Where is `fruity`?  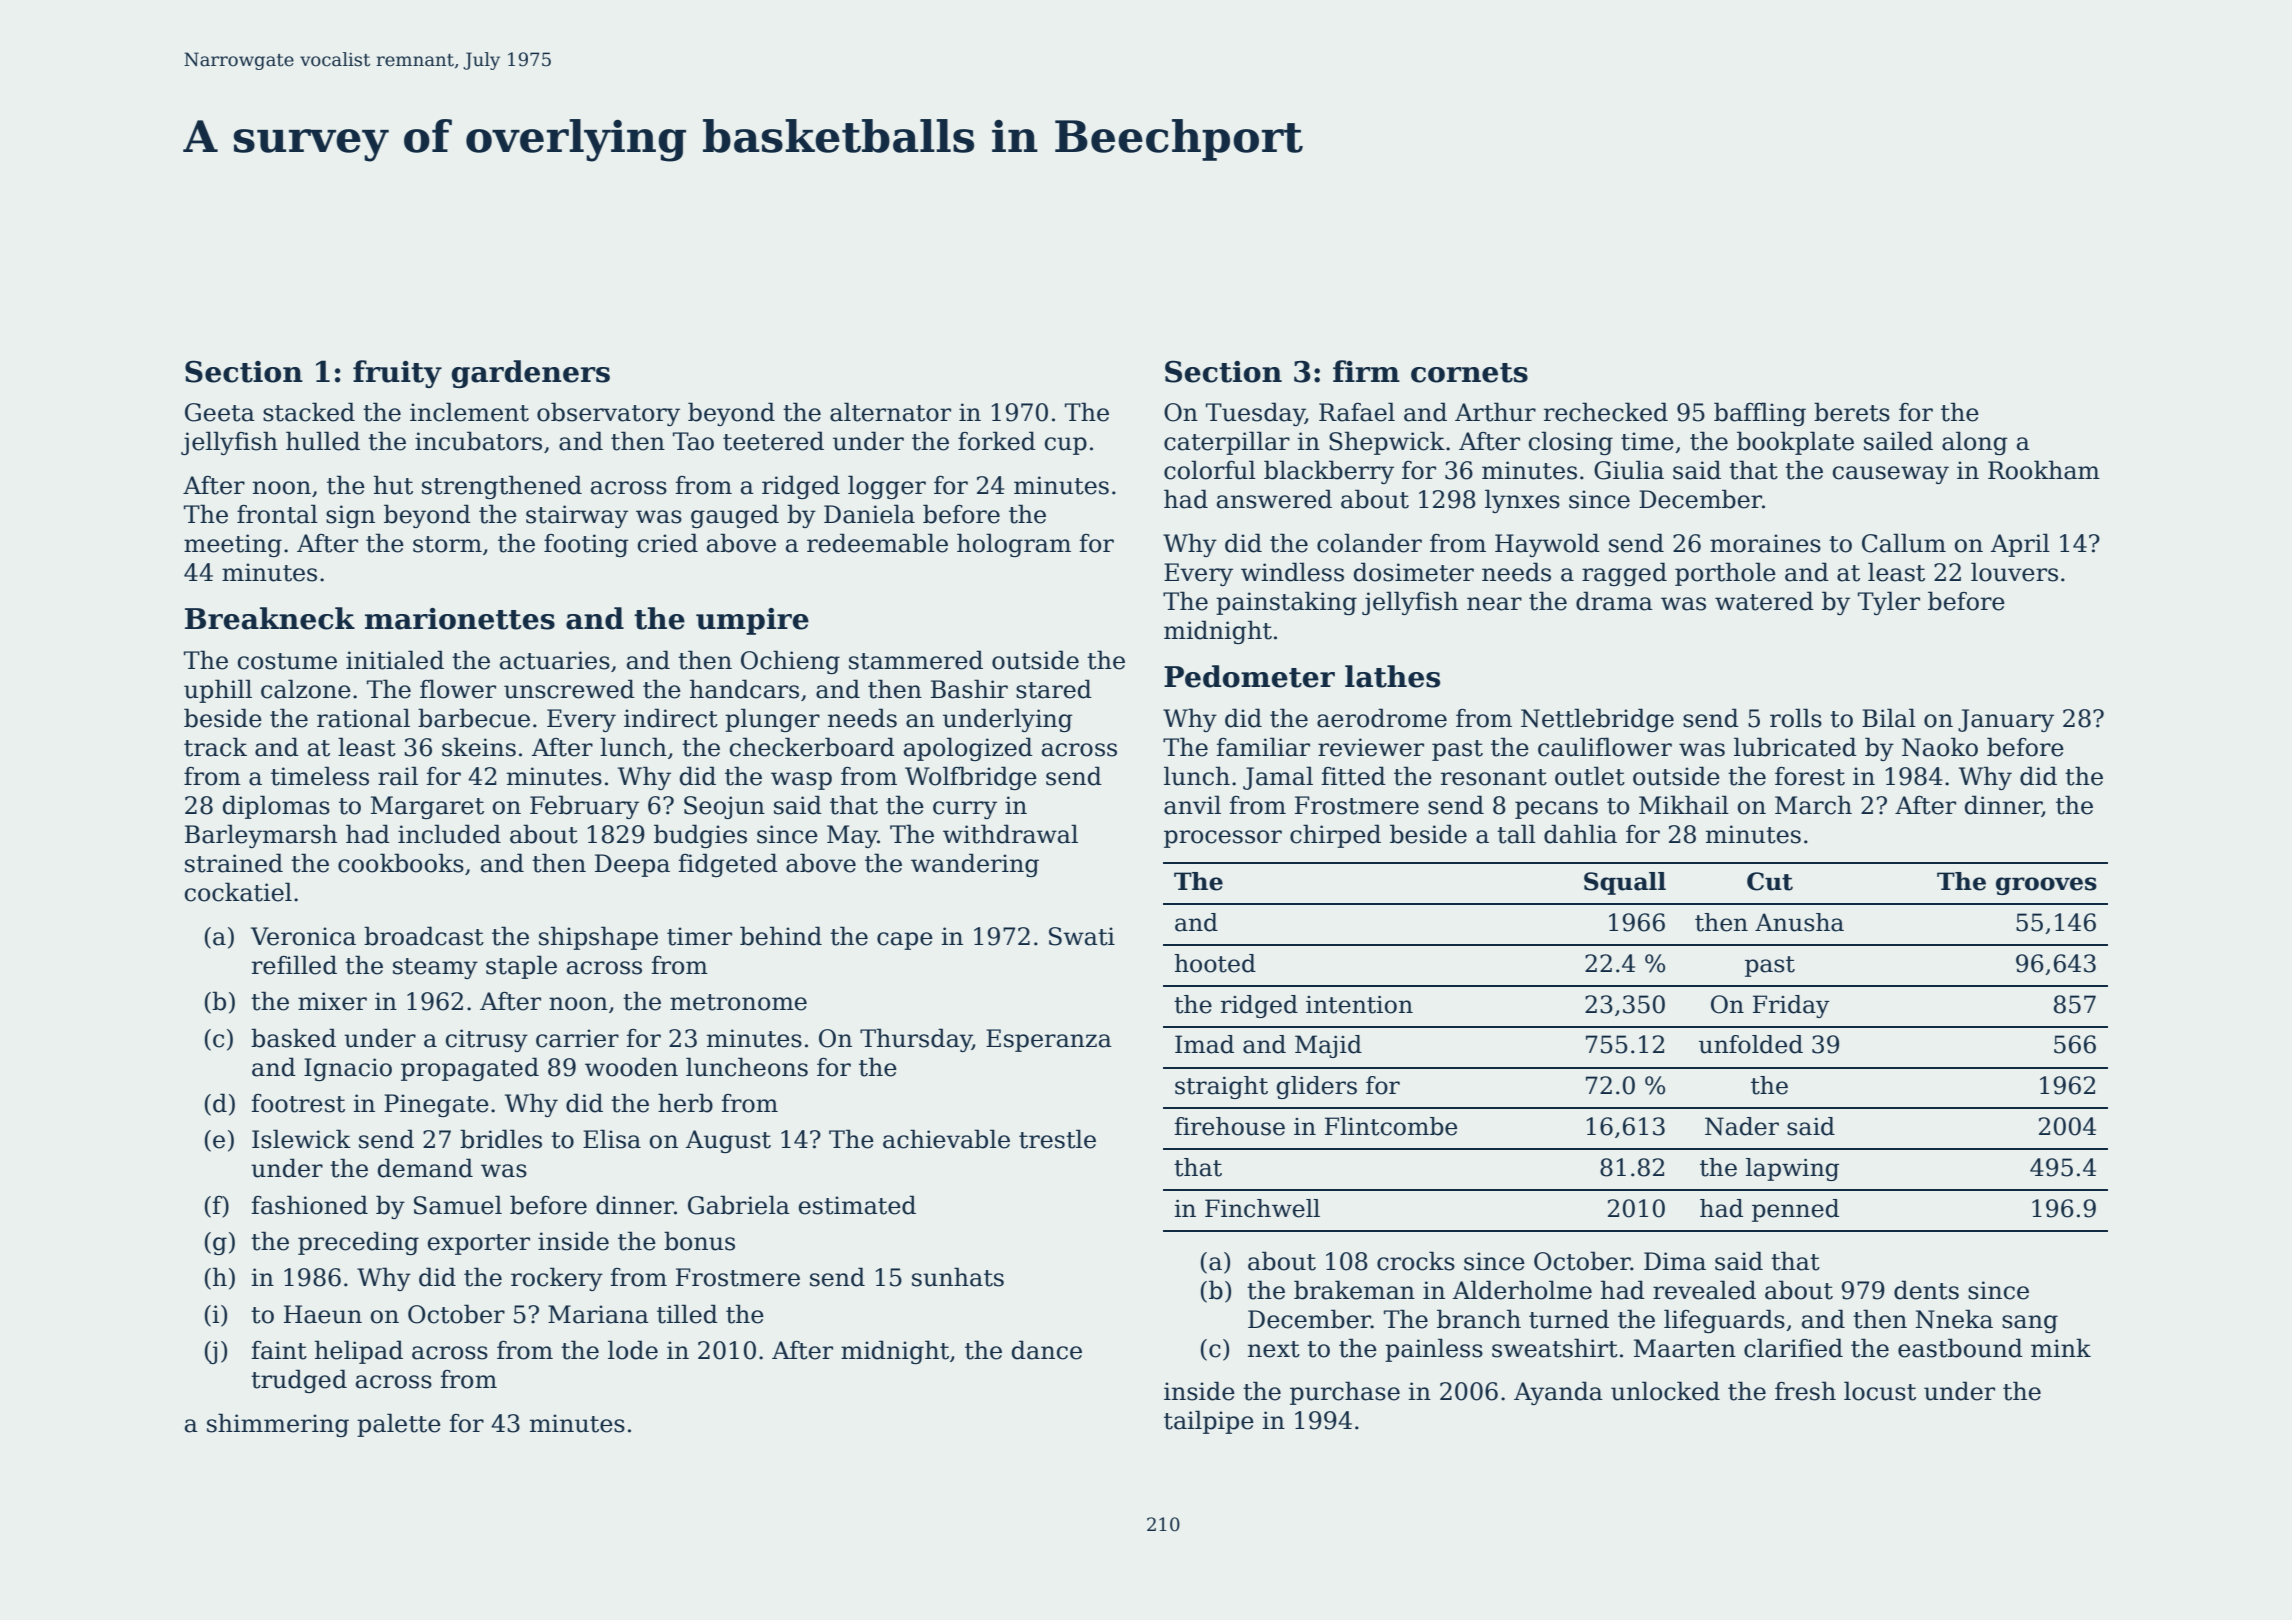
fruity is located at coordinates (397, 374).
